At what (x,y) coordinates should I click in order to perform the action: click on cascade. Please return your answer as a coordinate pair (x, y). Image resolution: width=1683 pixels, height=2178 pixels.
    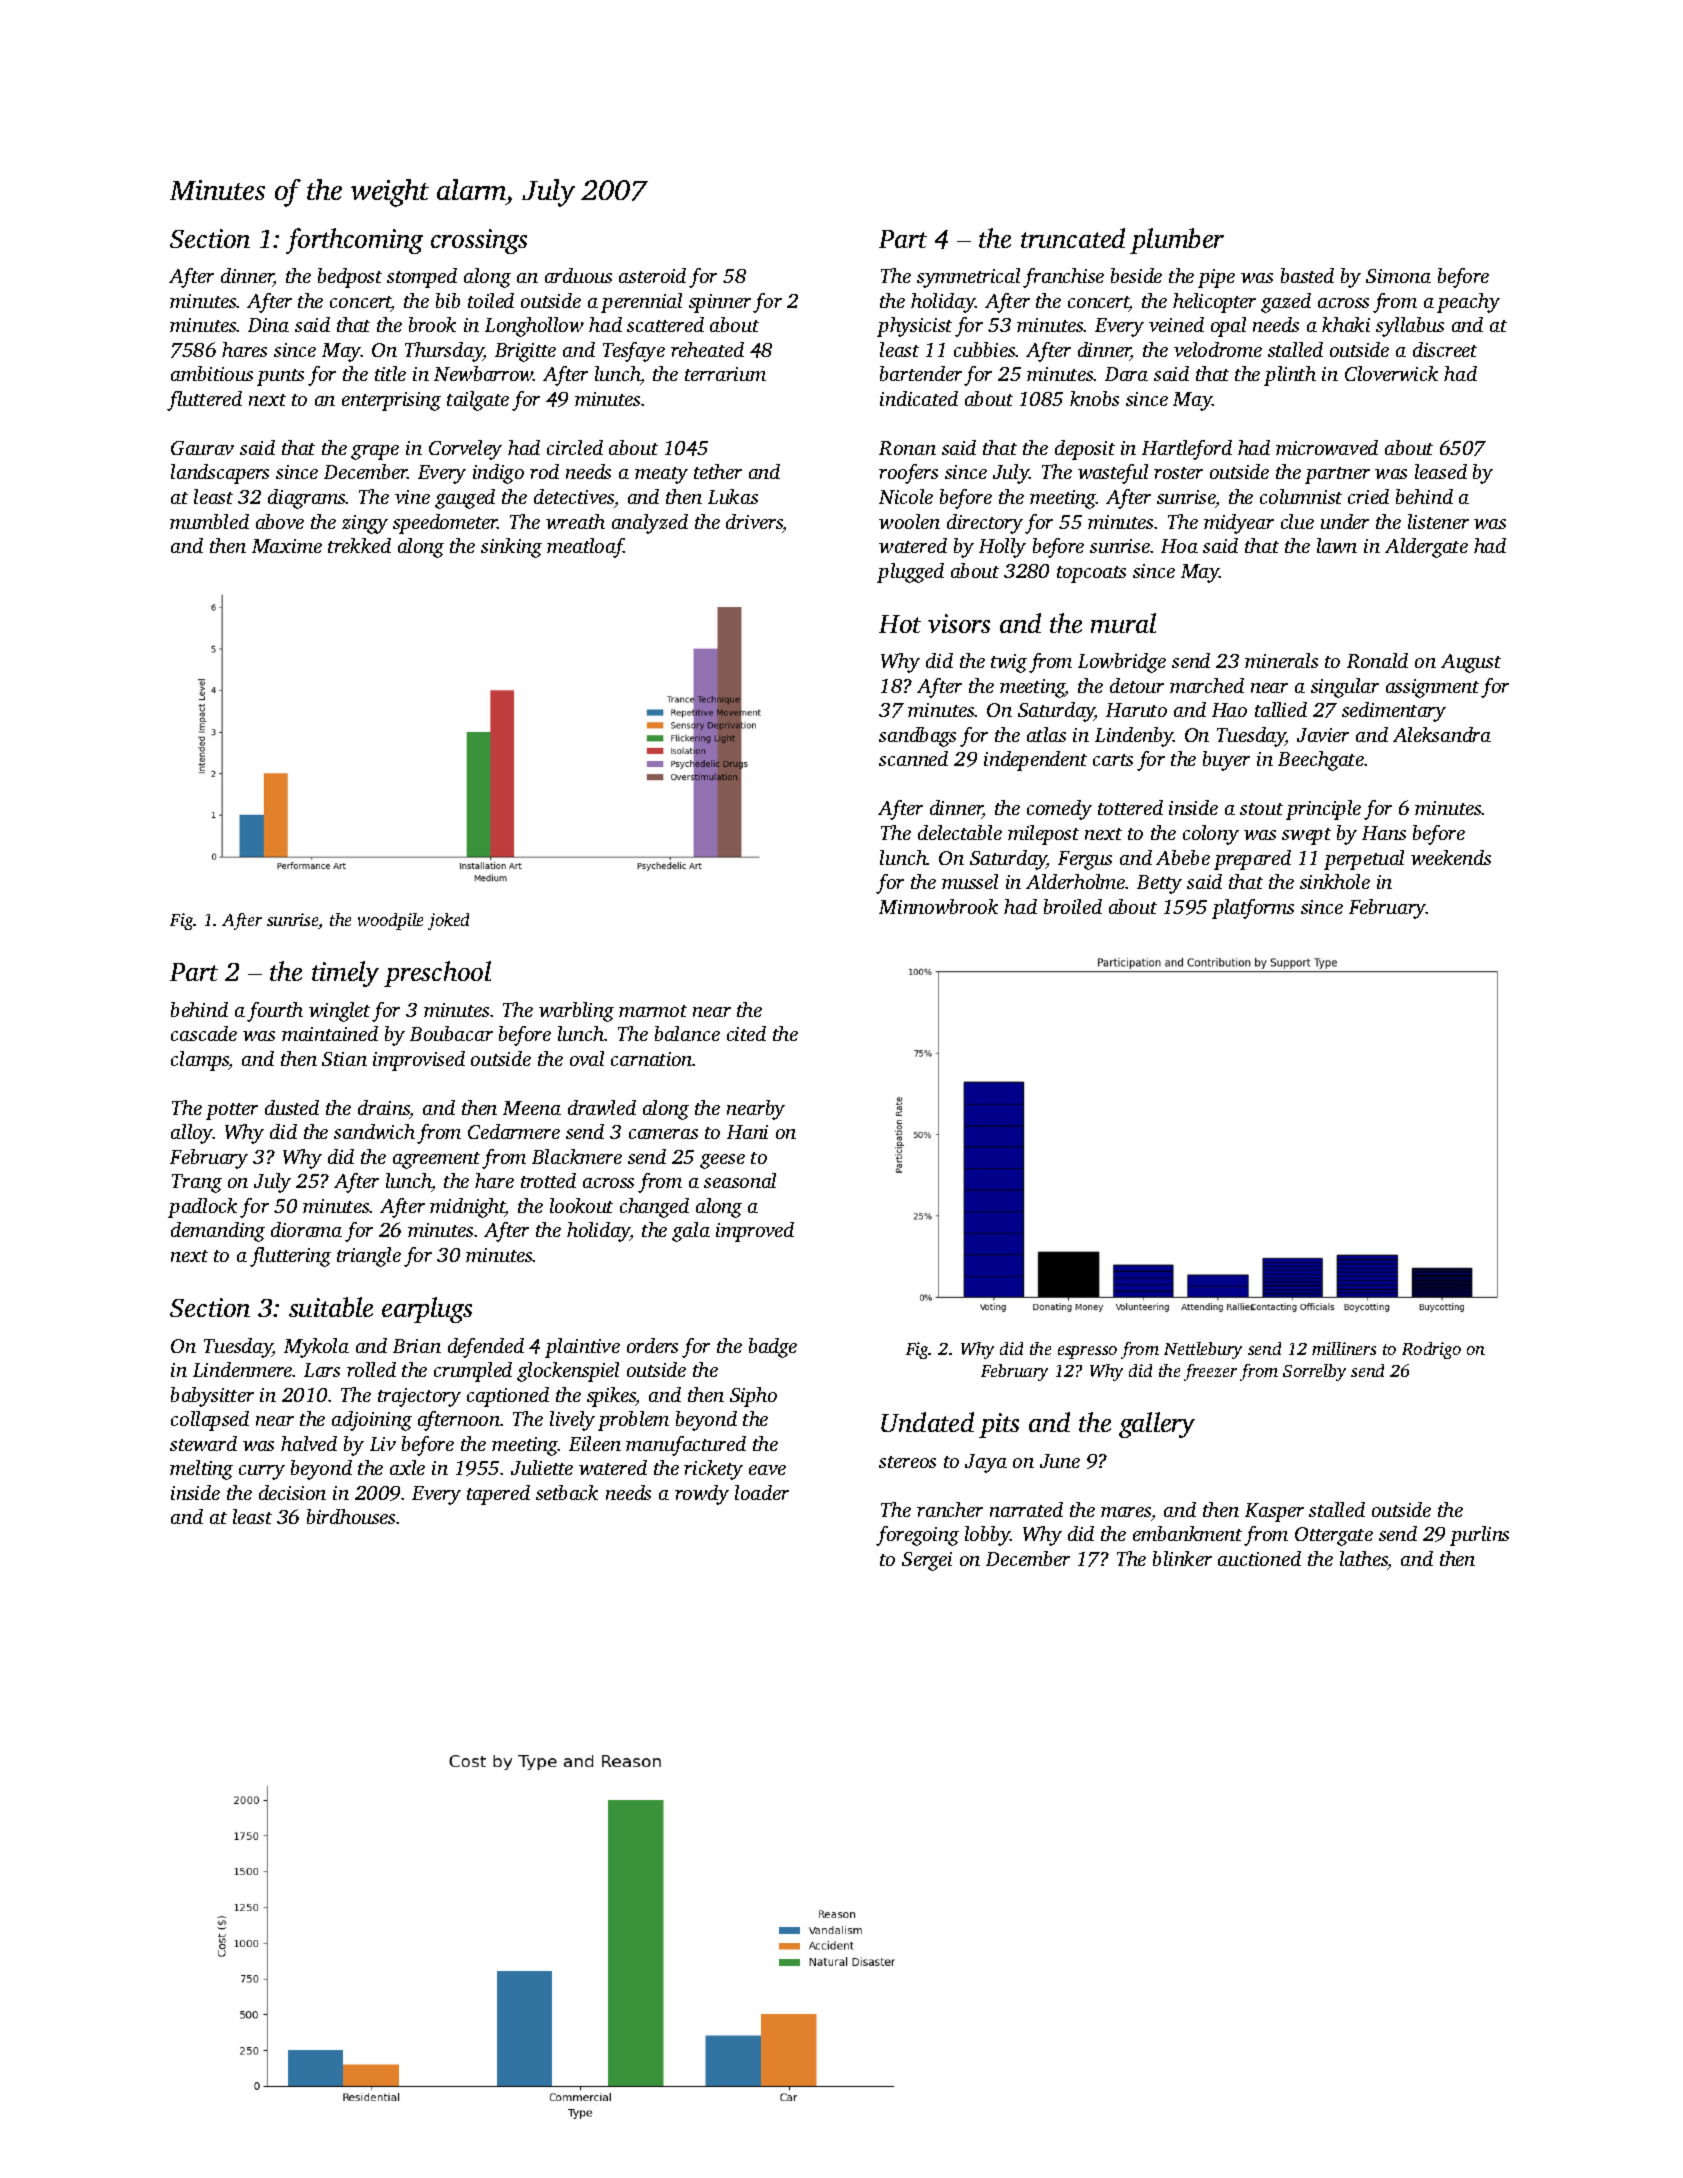
    Looking at the image, I should click on (204, 1033).
